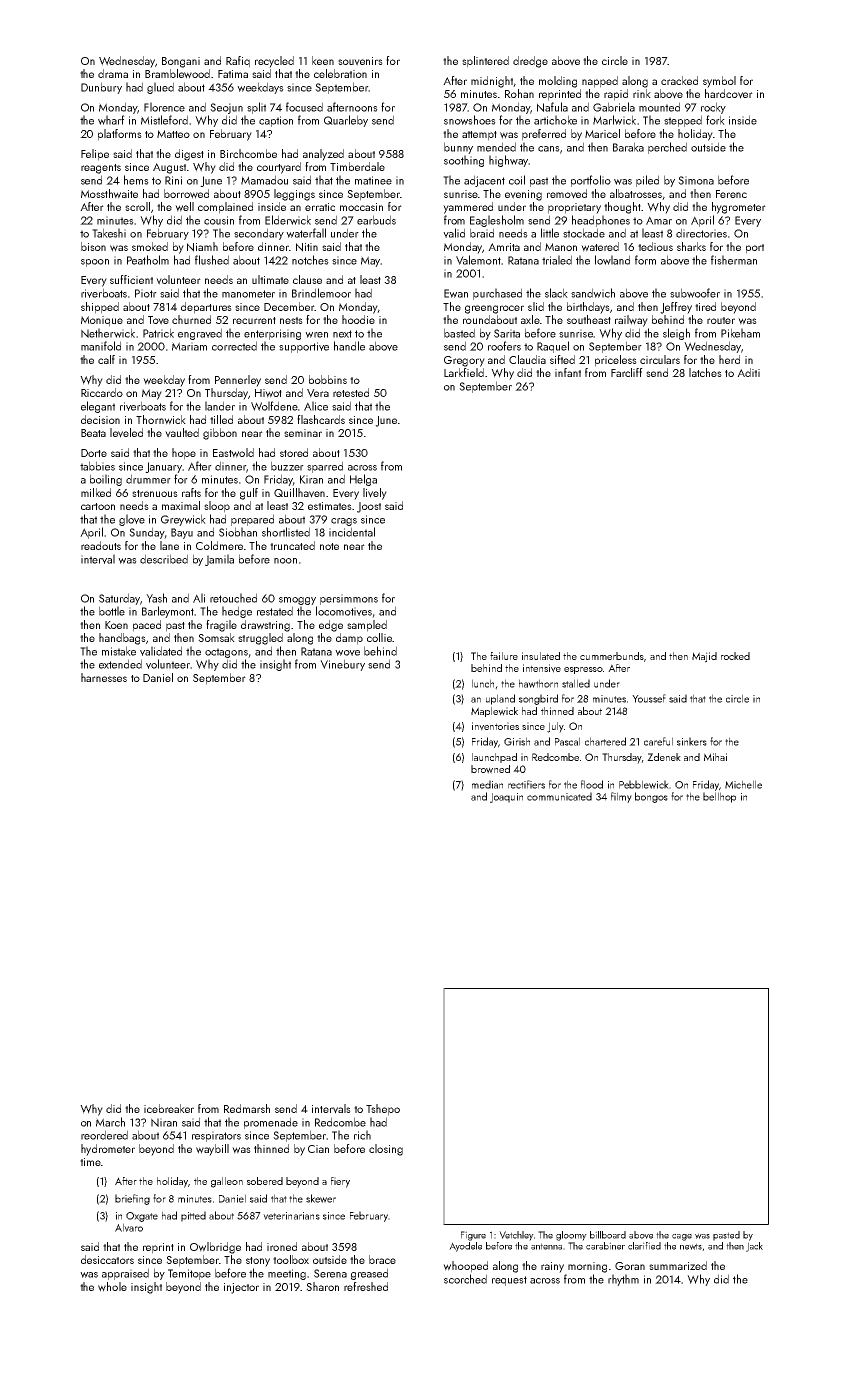 Image resolution: width=849 pixels, height=1400 pixels. Describe the element at coordinates (612, 656) in the screenshot. I see `cummerbunds` at that location.
